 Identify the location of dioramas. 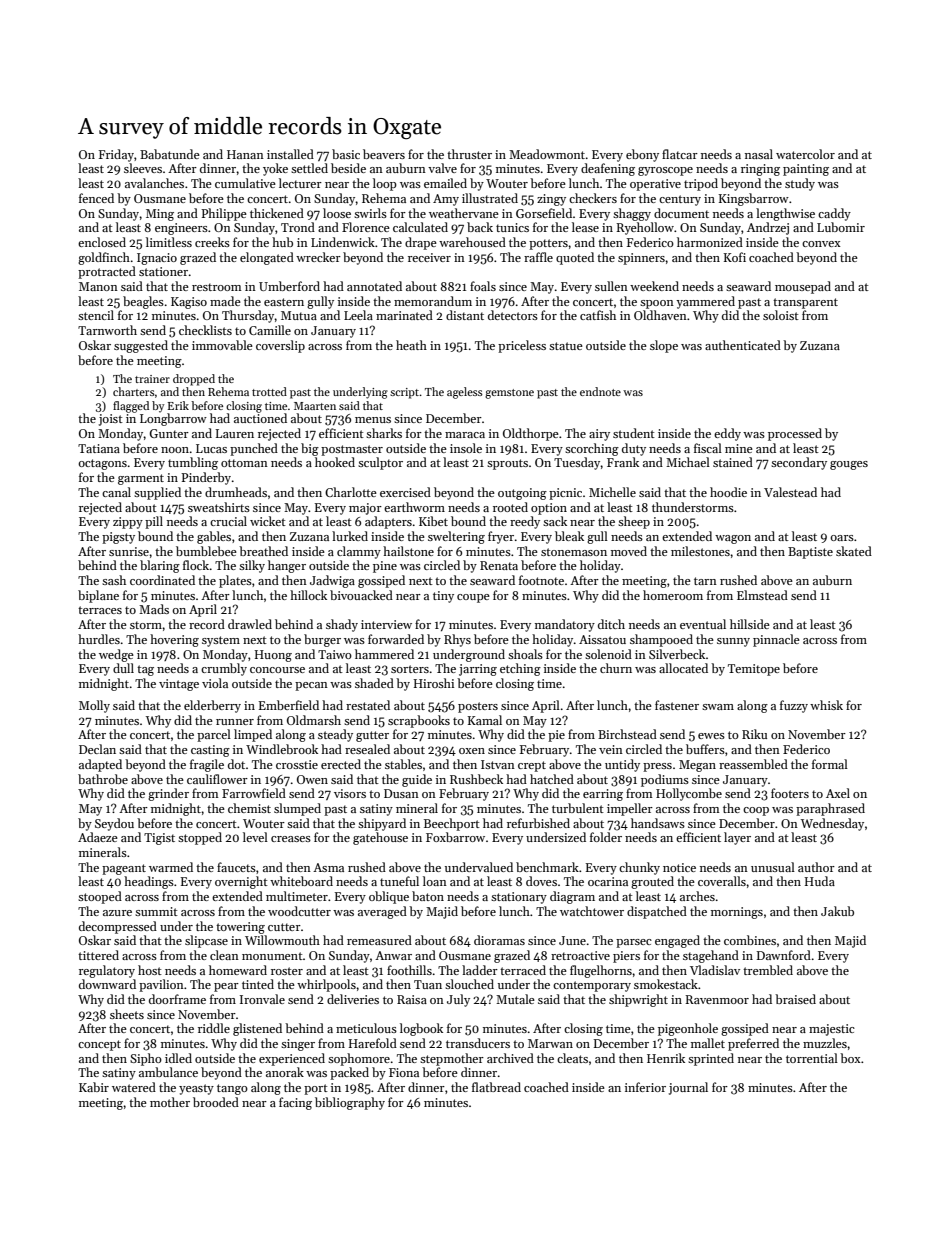
(499, 940).
